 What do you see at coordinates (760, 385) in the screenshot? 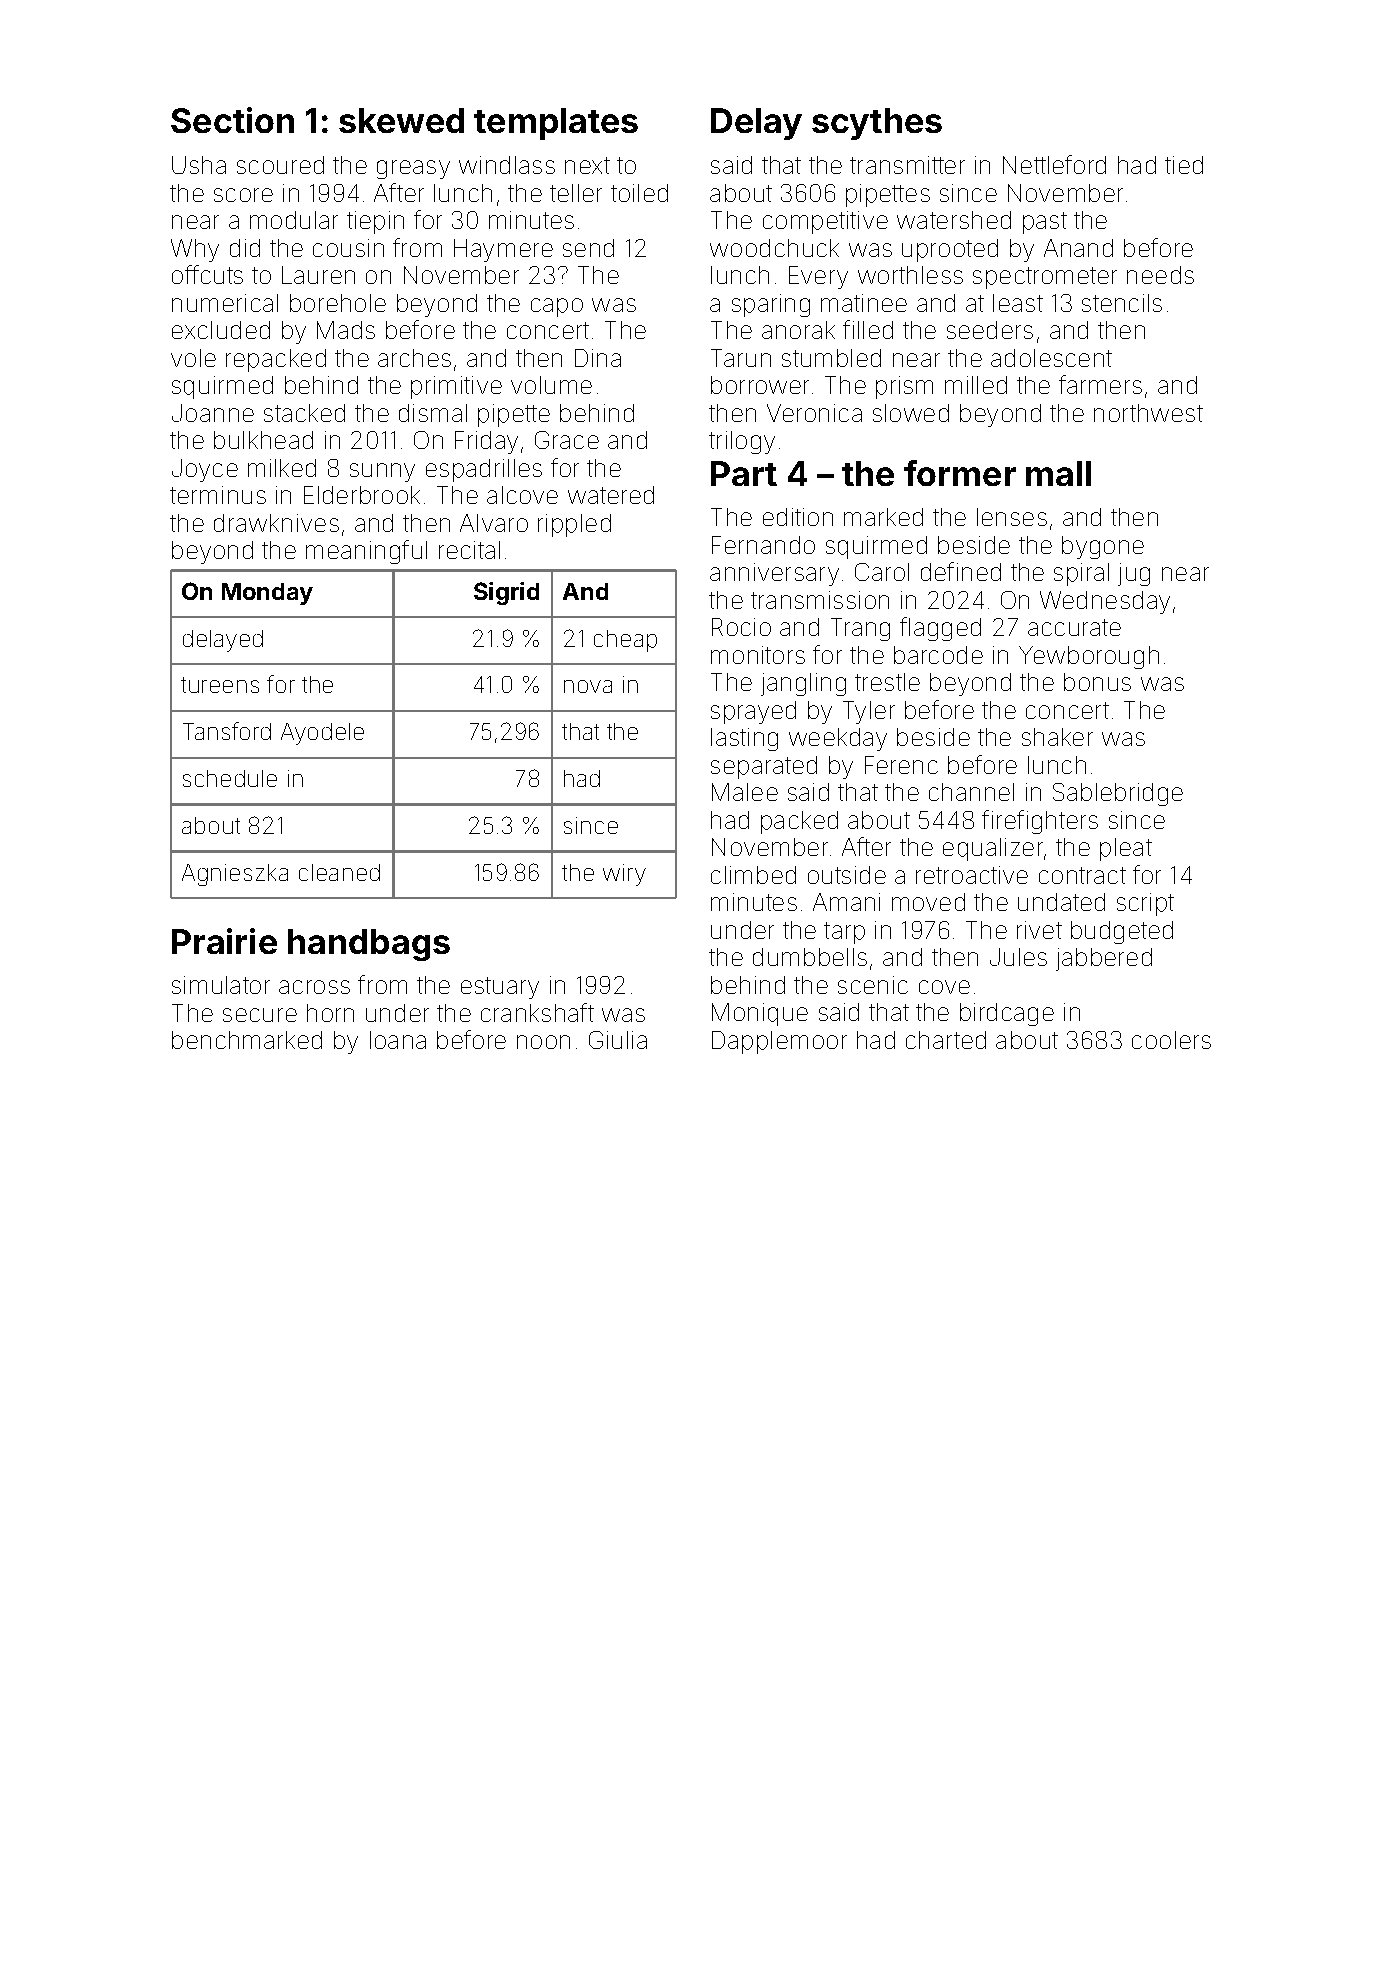
I see `borrower` at bounding box center [760, 385].
